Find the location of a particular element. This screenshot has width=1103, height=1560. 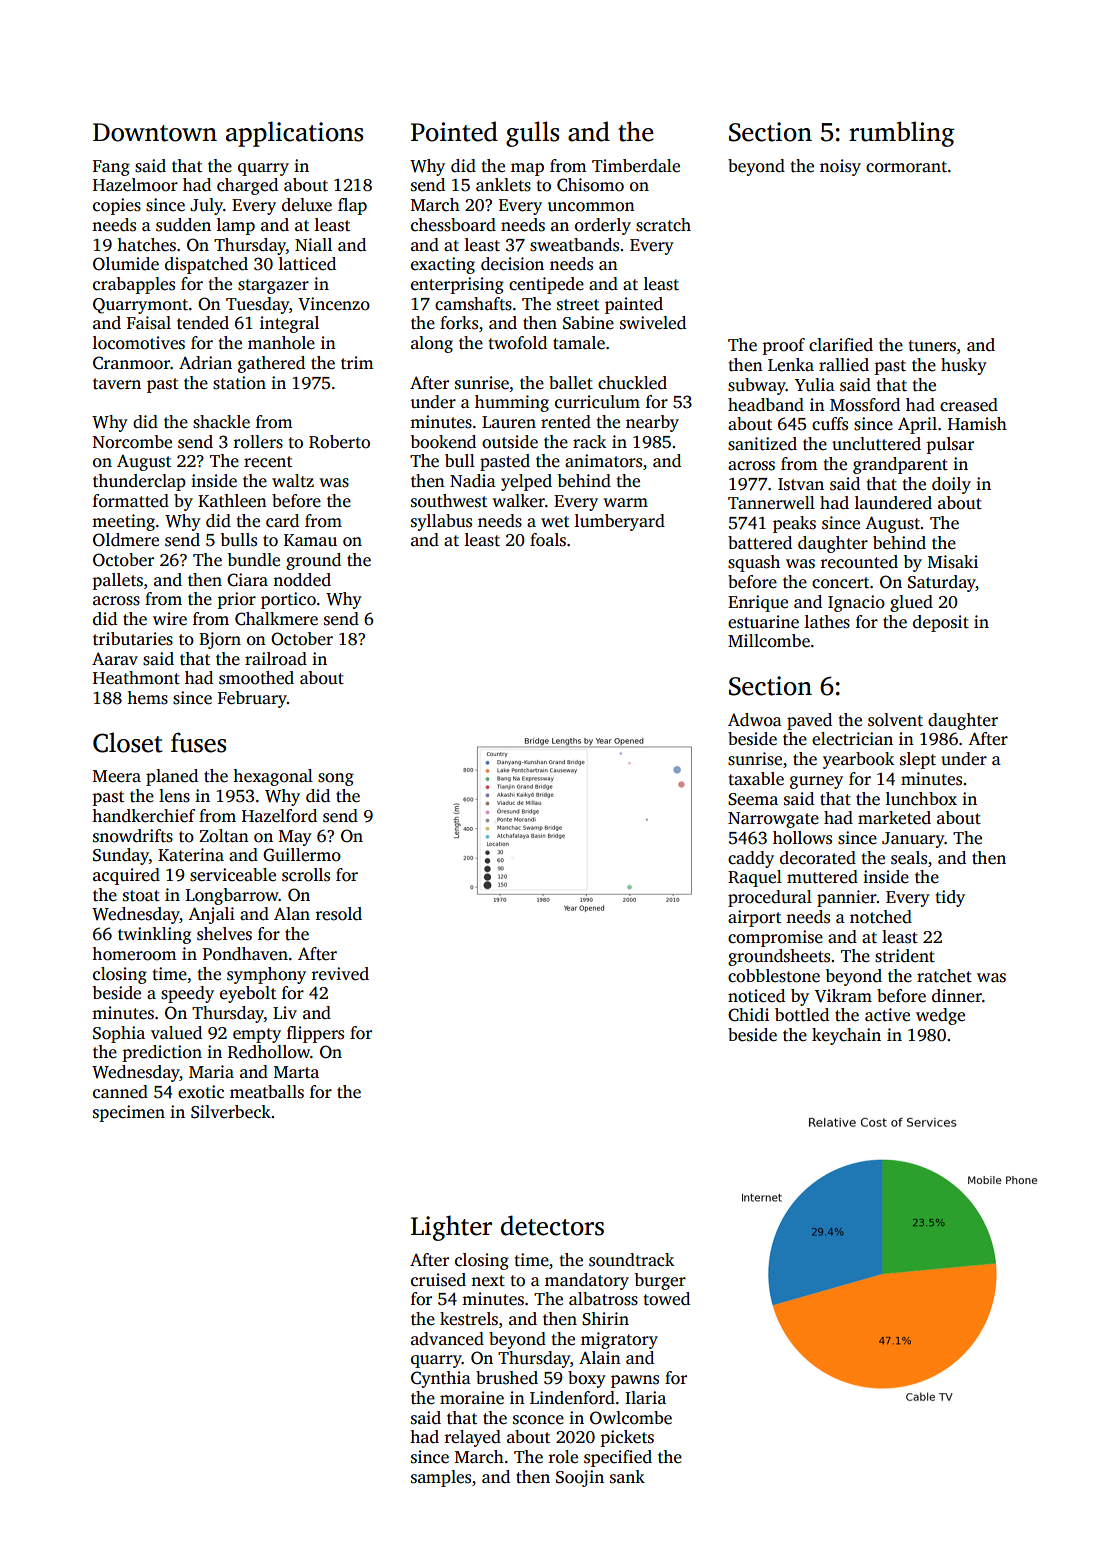

speedy is located at coordinates (187, 994).
